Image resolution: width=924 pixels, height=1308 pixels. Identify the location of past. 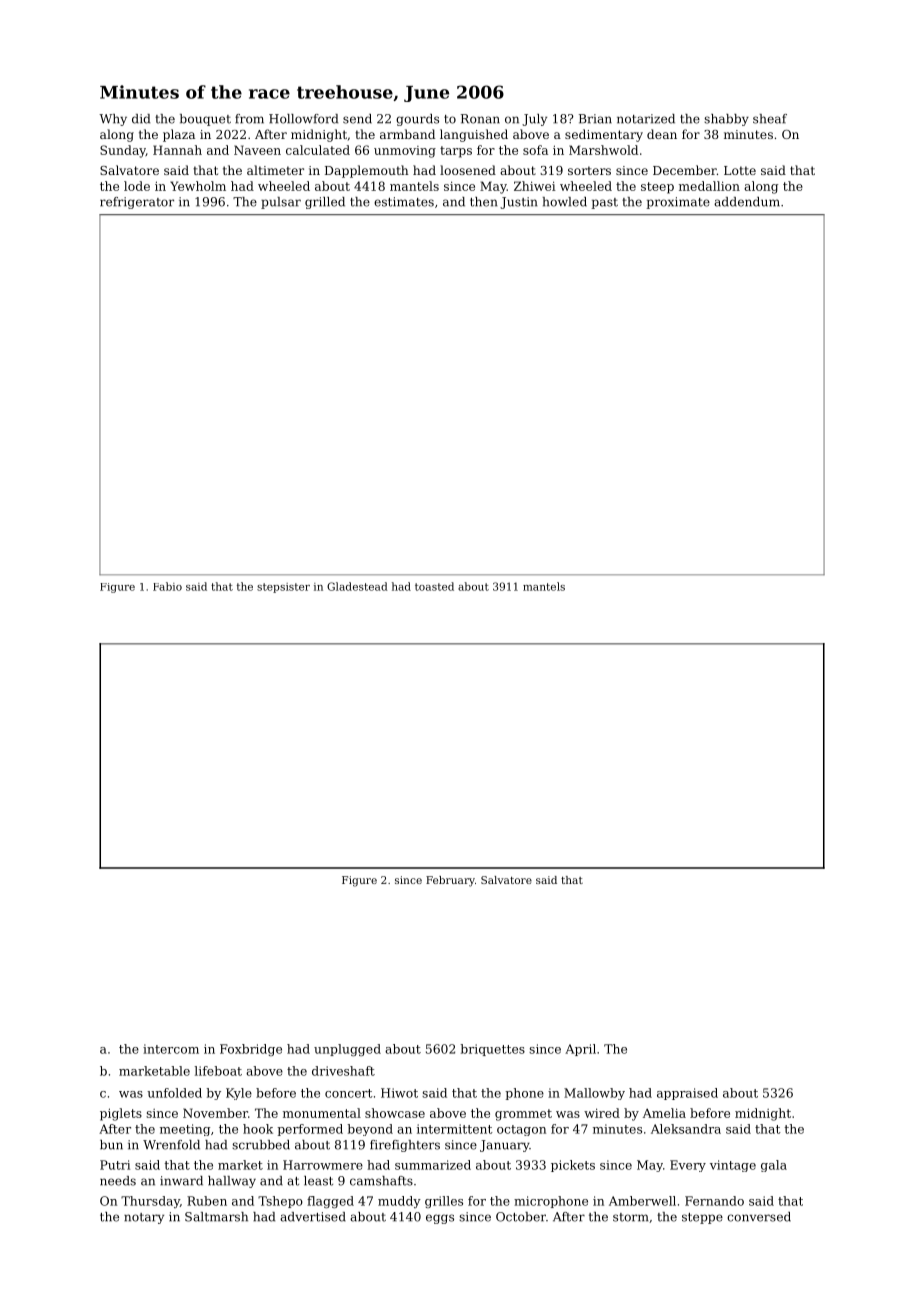
(604, 203).
